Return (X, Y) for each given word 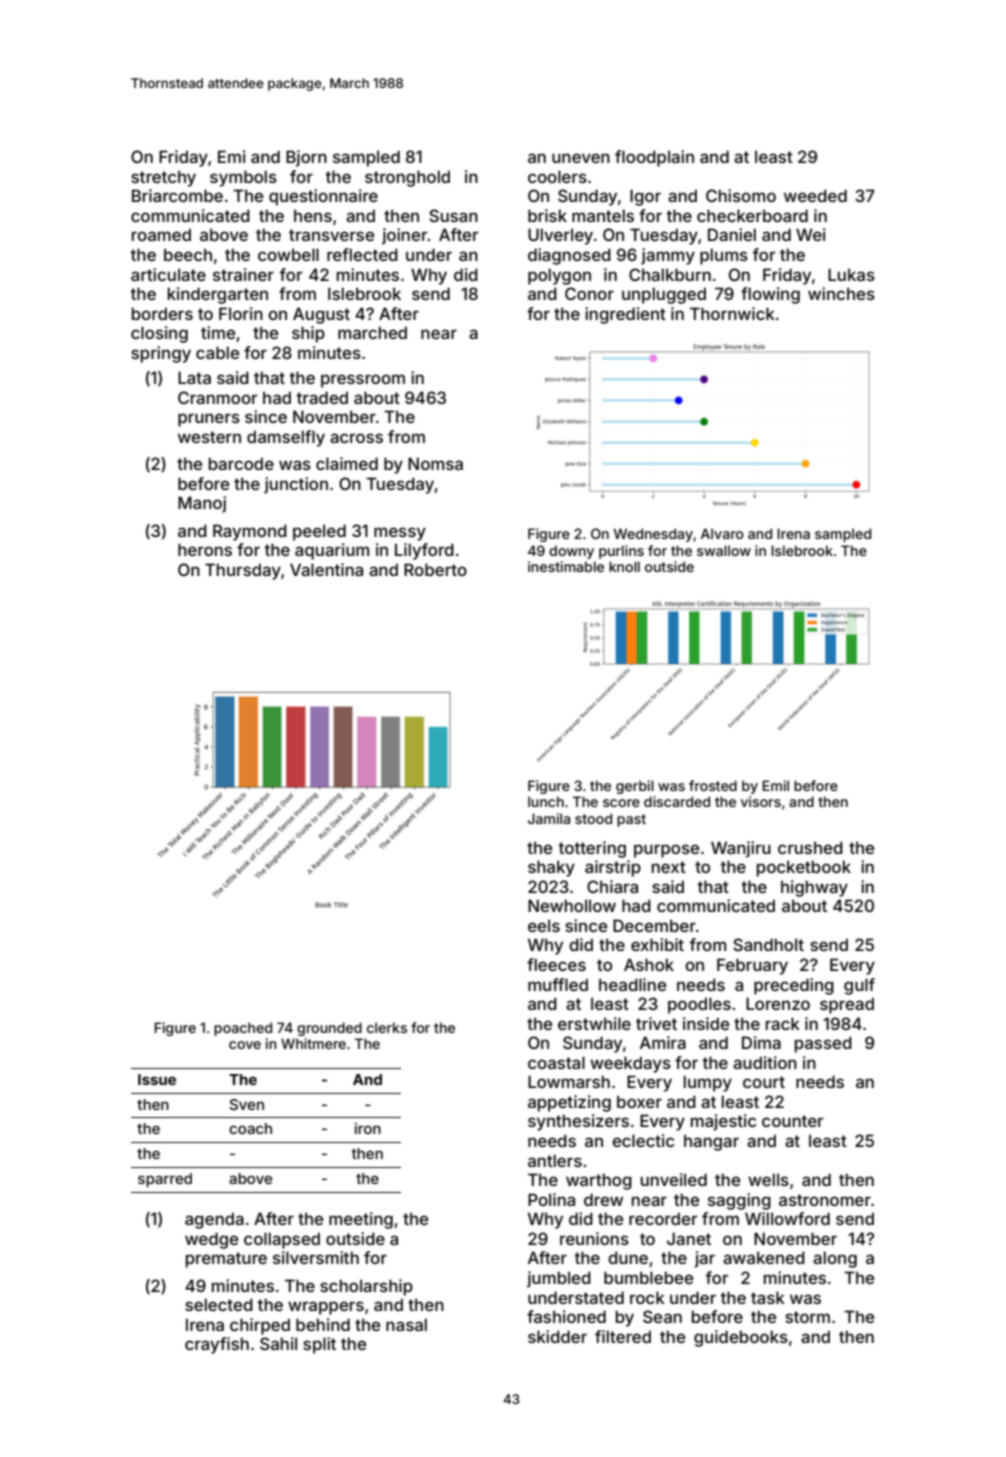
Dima (761, 1042)
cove (245, 1045)
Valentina (326, 569)
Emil (775, 785)
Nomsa (435, 463)
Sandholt (768, 944)
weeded (815, 195)
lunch (546, 801)
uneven (581, 158)
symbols (243, 178)
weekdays (630, 1064)
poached (243, 1029)
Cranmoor (218, 397)
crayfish (217, 1345)
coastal (556, 1062)
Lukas (851, 274)
